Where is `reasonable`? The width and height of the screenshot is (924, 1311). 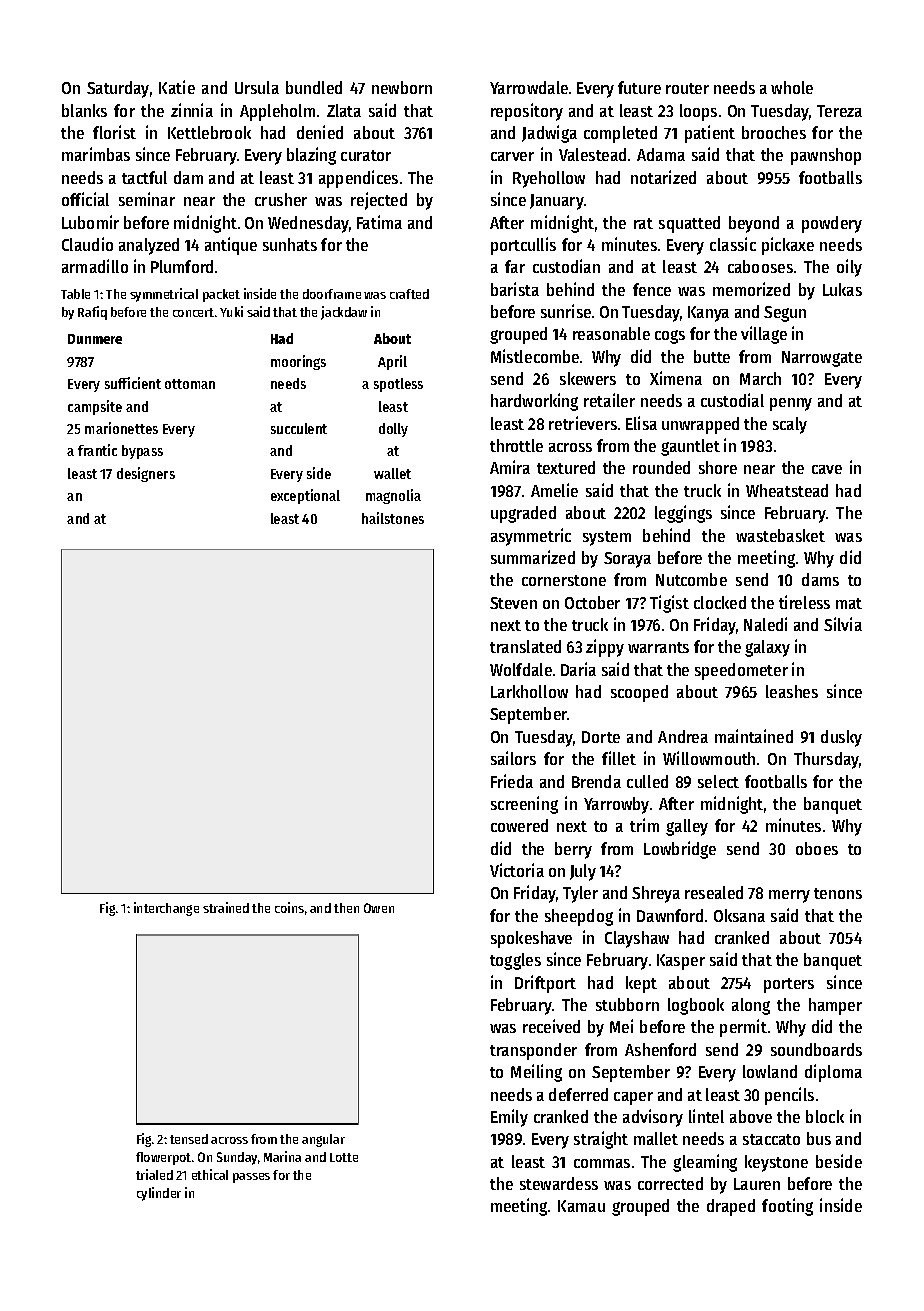 reasonable is located at coordinates (611, 333).
